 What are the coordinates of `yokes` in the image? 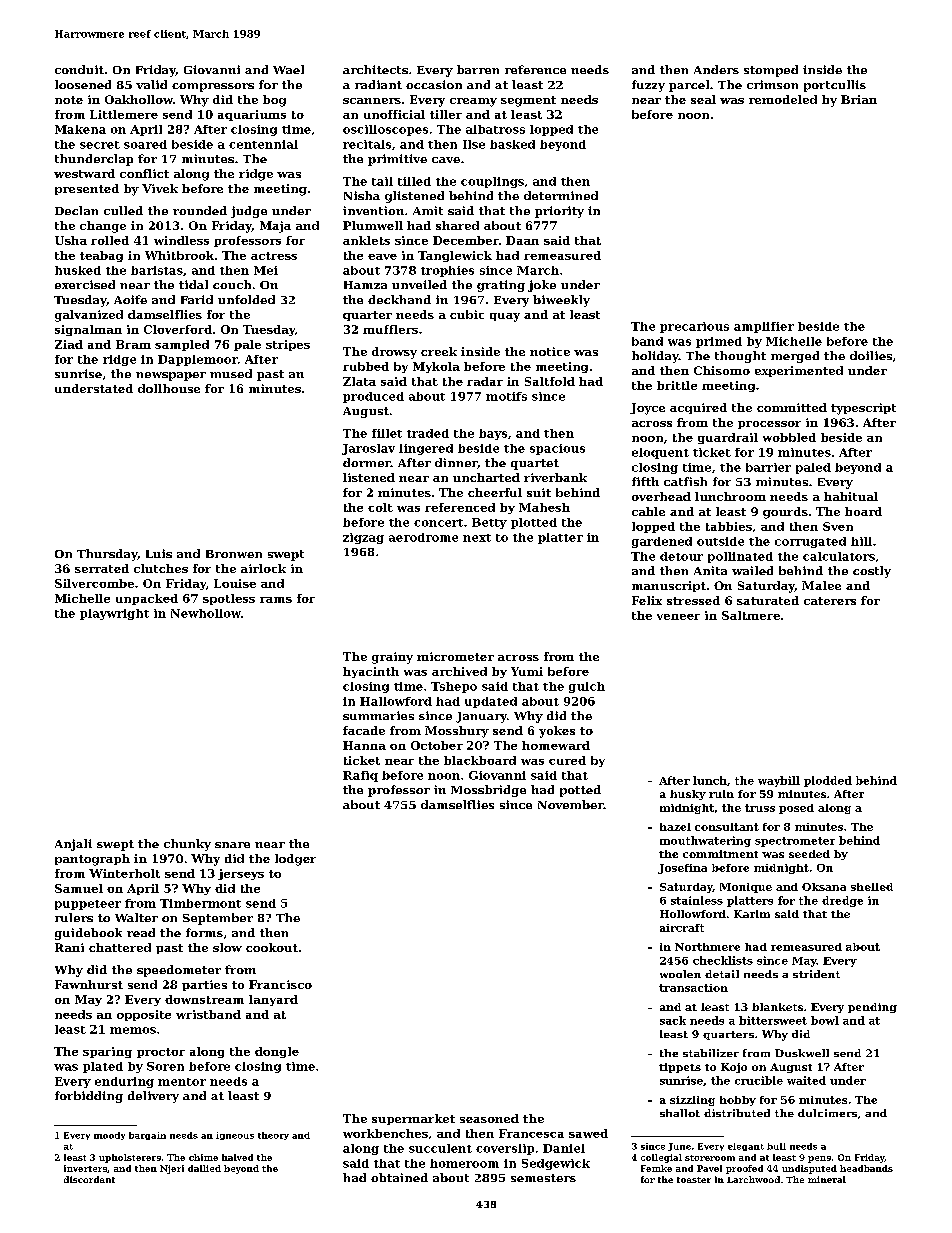 It's located at (557, 732).
